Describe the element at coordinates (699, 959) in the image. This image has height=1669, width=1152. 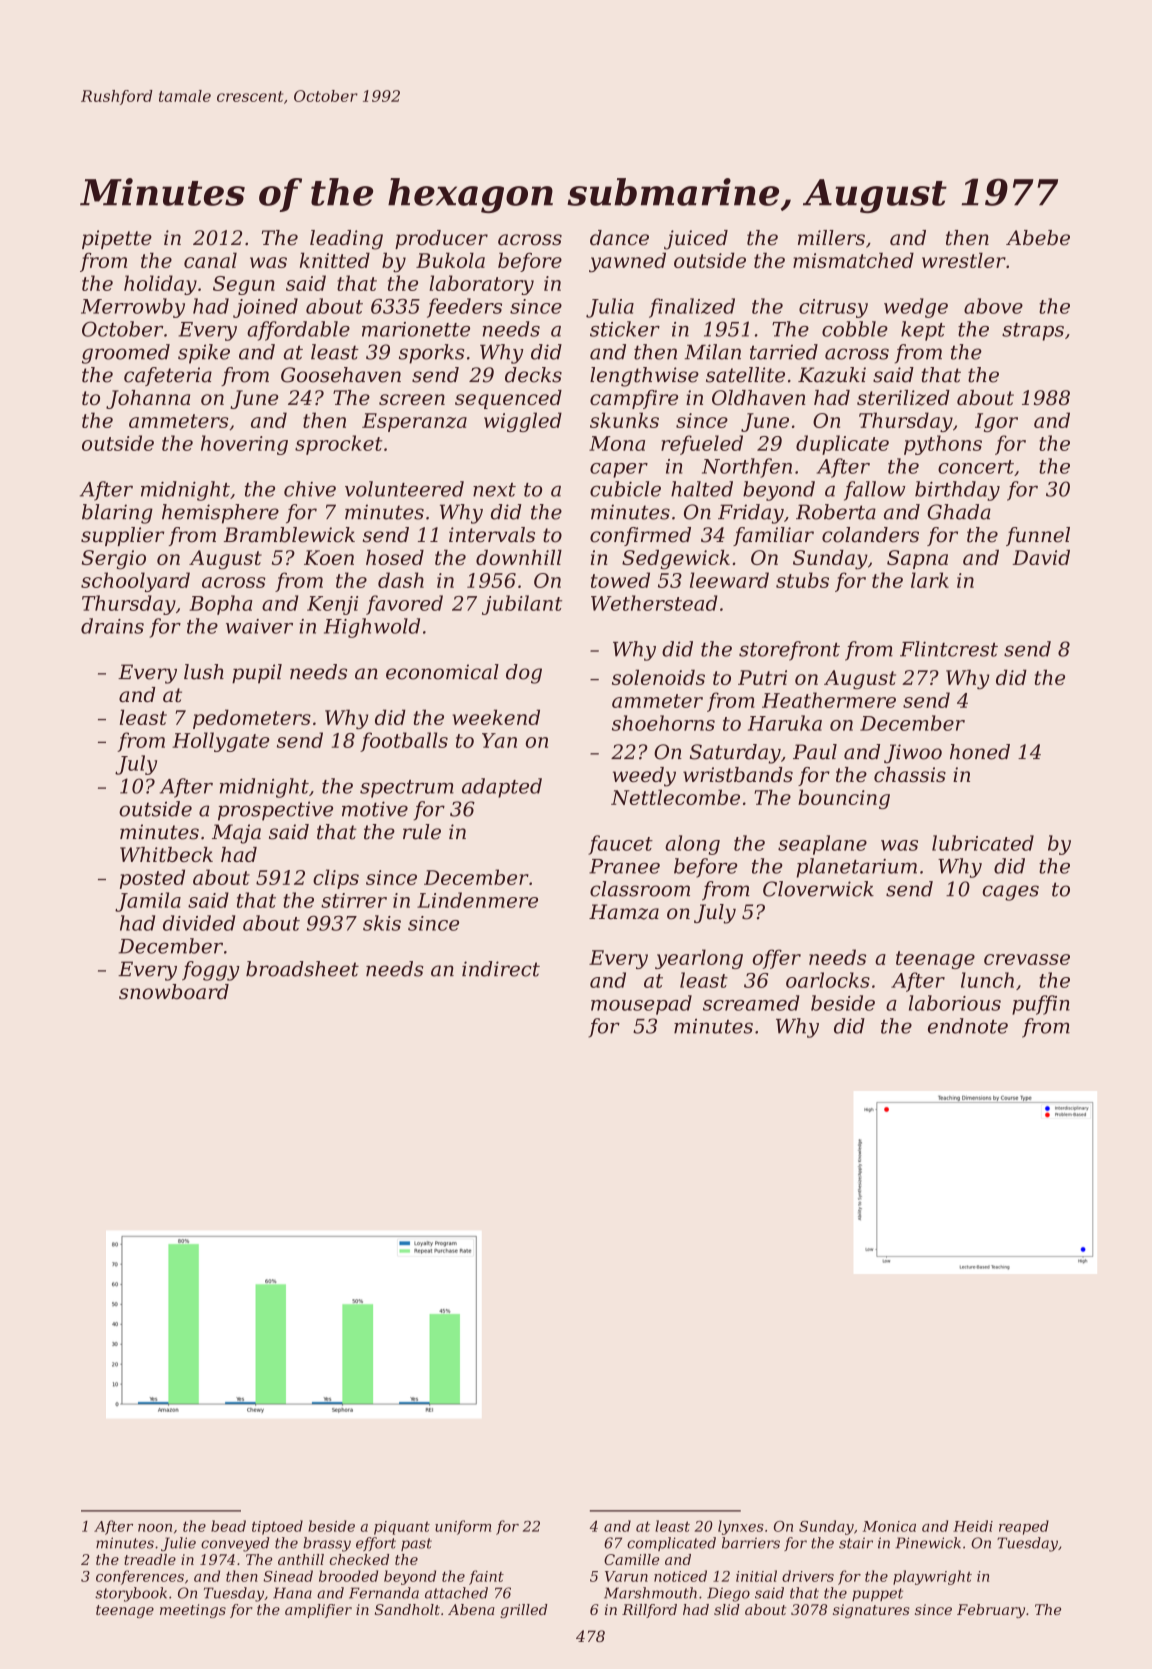
I see `yearlong` at that location.
